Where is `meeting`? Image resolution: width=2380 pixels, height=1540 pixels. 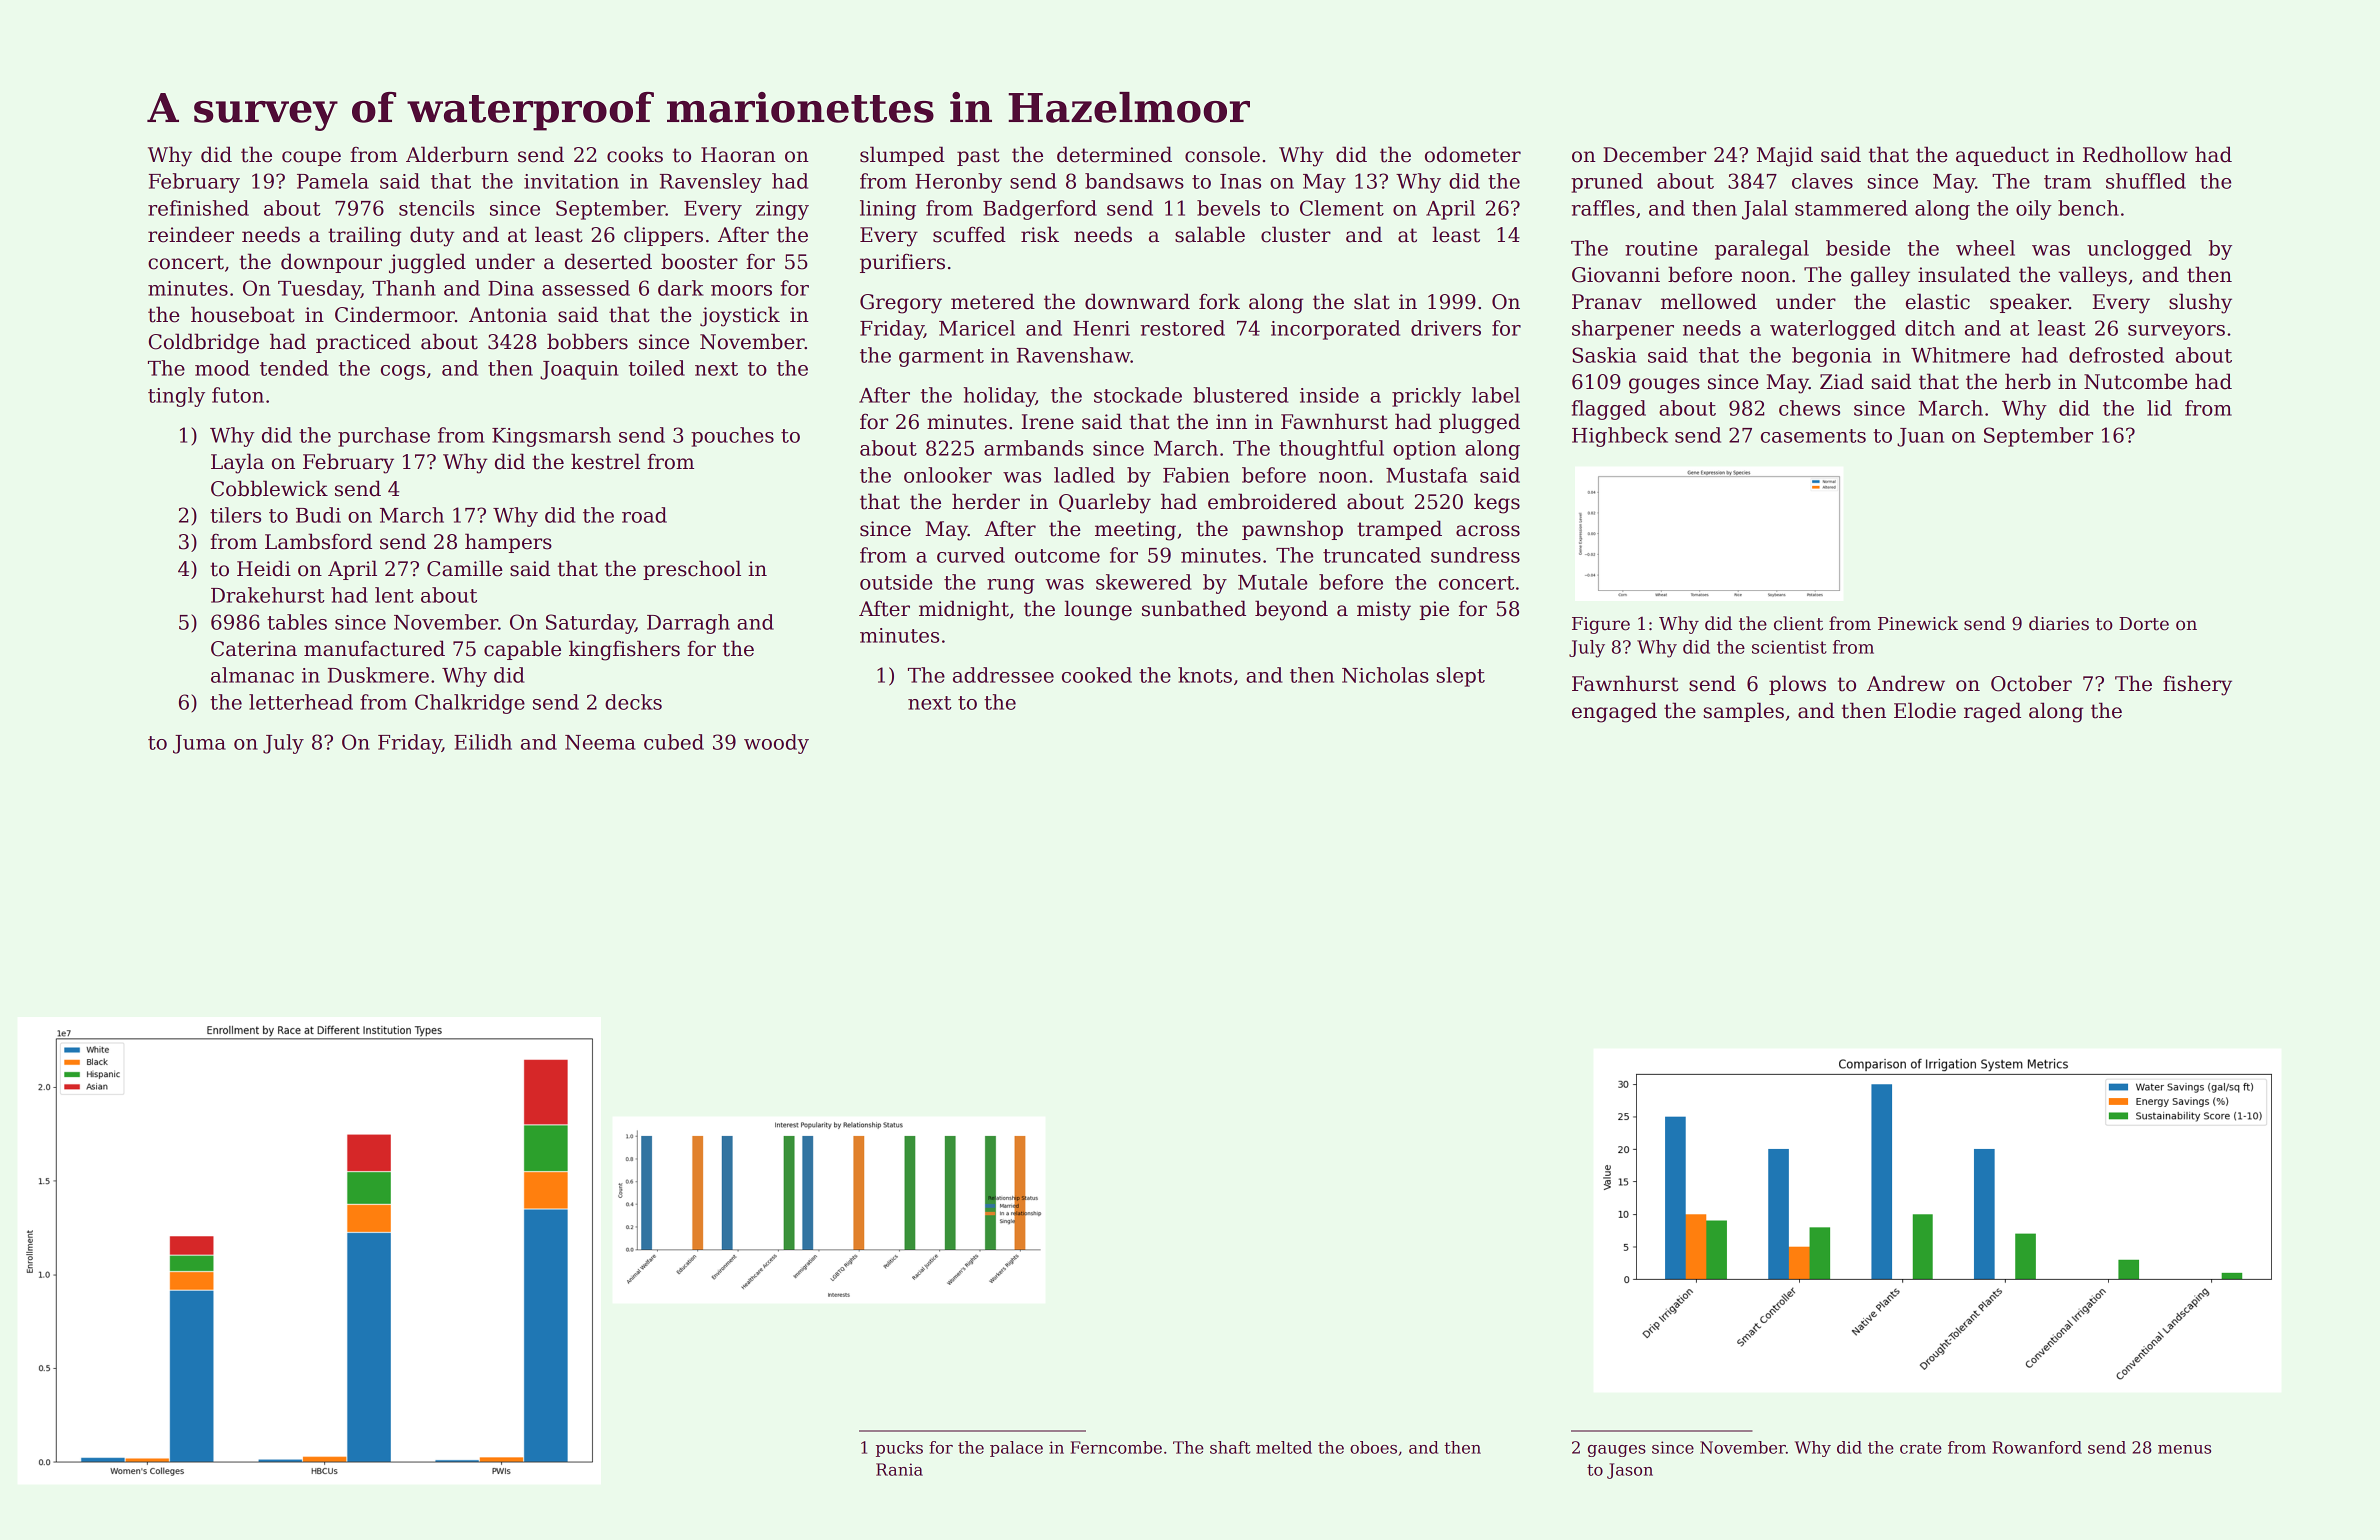
meeting is located at coordinates (1135, 531).
